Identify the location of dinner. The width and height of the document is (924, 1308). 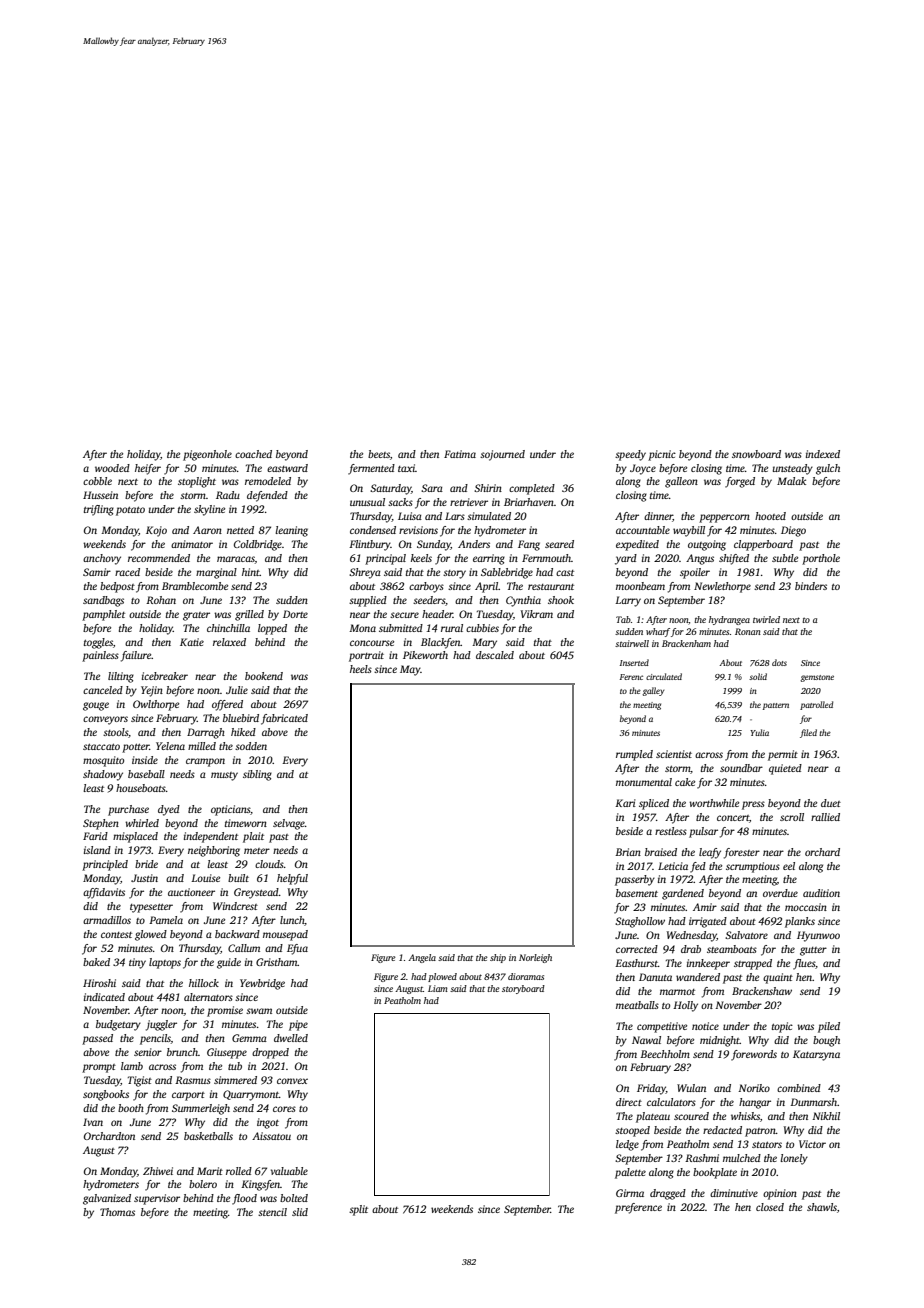
(658, 517).
